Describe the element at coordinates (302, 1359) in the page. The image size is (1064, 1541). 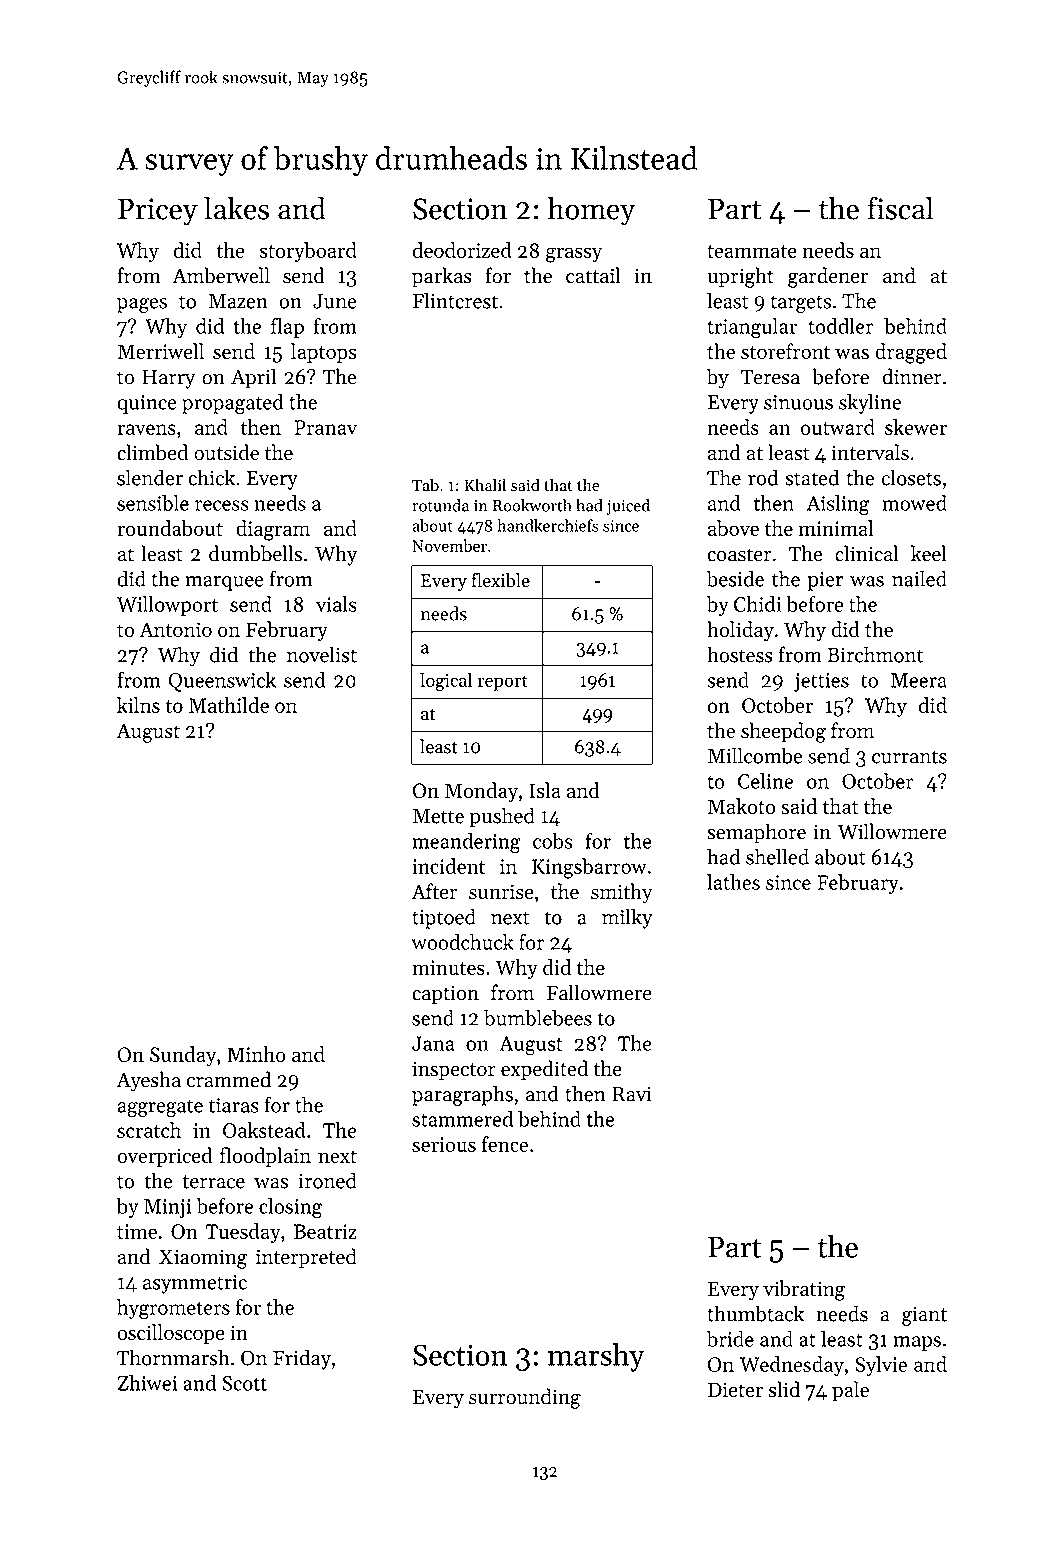
I see `Friday` at that location.
